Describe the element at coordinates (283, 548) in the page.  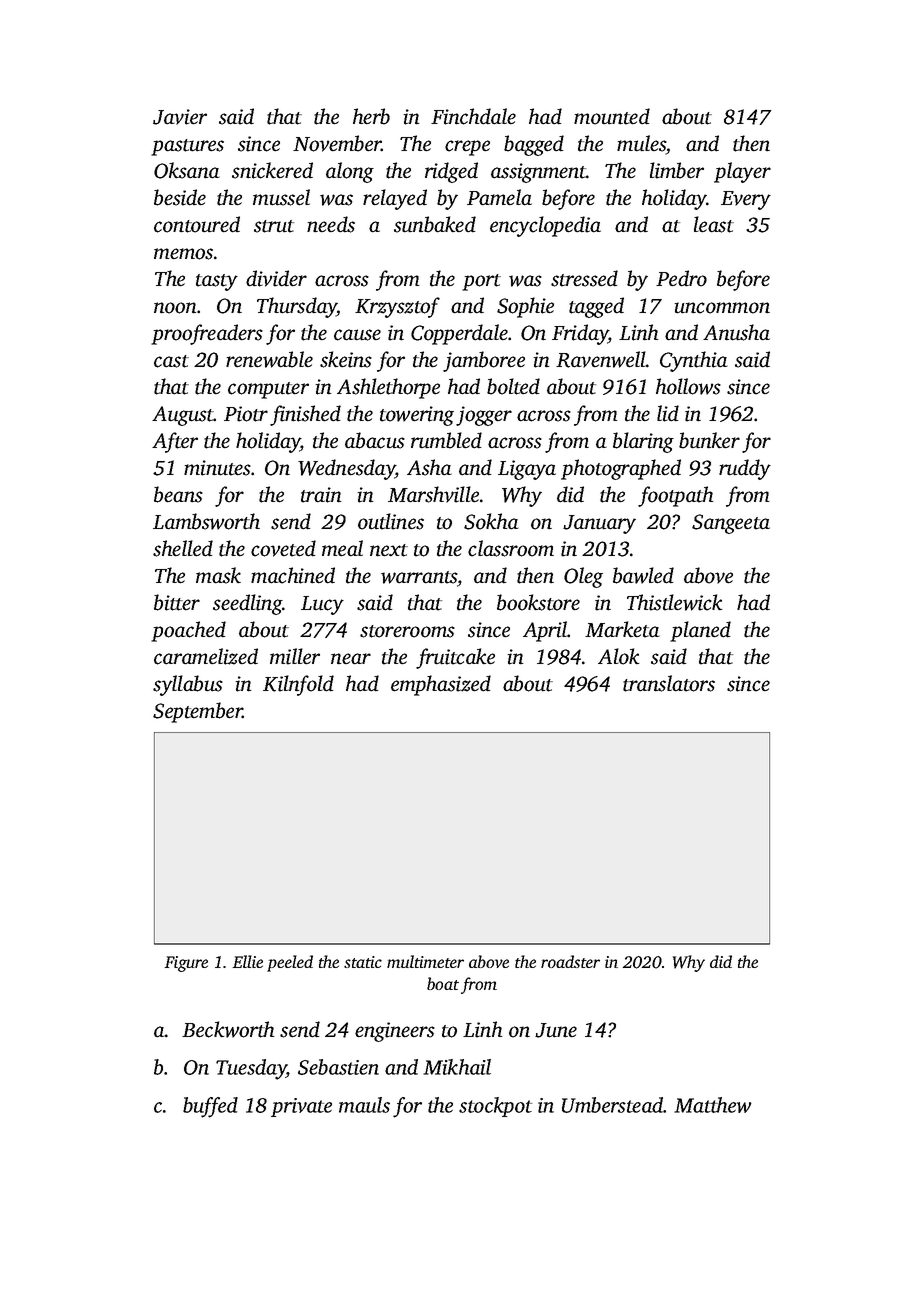
I see `coveted` at that location.
